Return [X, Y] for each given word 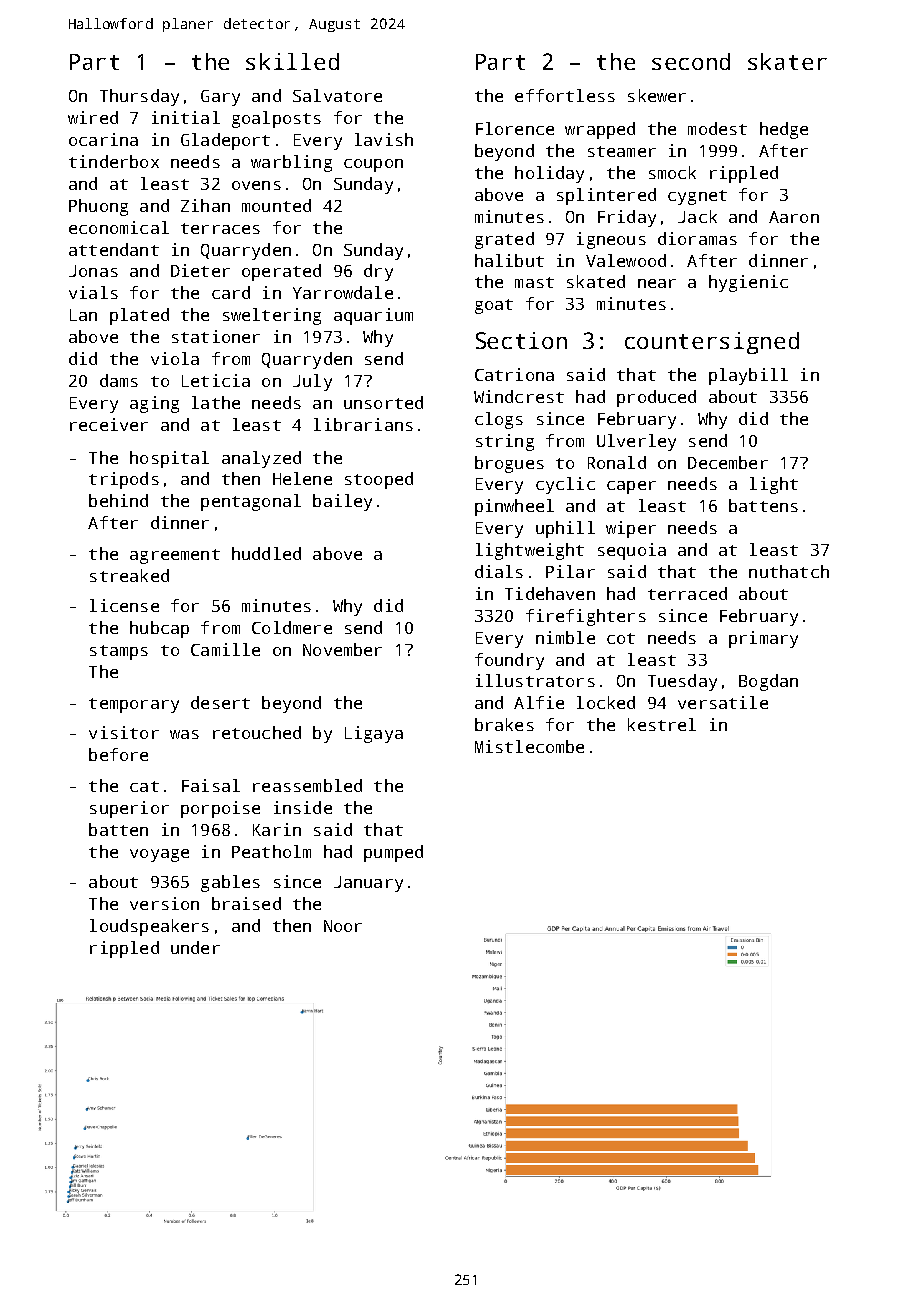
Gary [220, 98]
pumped [393, 853]
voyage [159, 855]
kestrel [662, 724]
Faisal [211, 785]
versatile [723, 702]
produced [656, 398]
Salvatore [337, 95]
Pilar [570, 571]
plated [139, 316]
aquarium [373, 316]
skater [787, 61]
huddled [266, 553]
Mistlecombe [529, 746]
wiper [631, 529]
